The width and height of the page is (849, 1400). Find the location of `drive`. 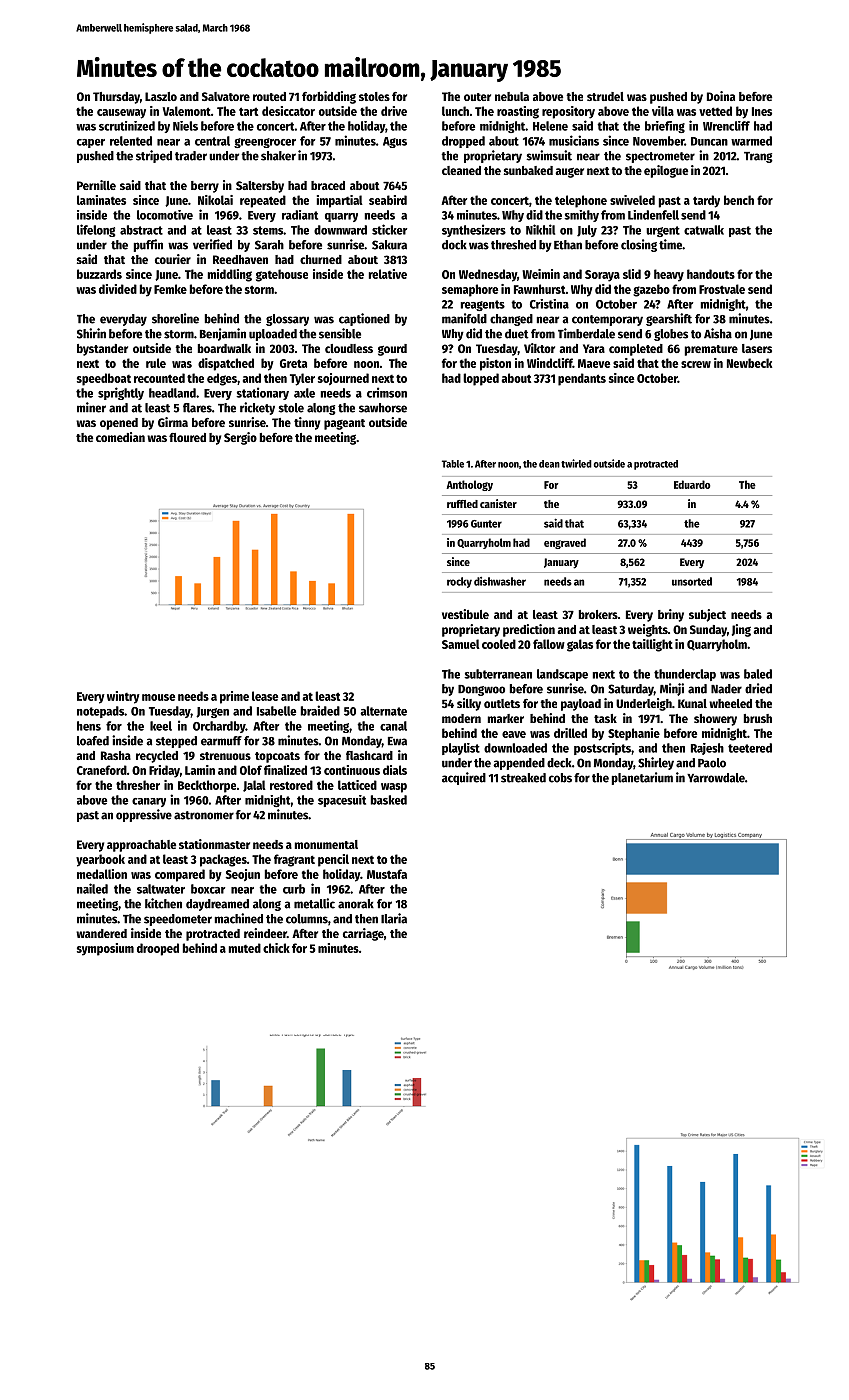

drive is located at coordinates (394, 111).
